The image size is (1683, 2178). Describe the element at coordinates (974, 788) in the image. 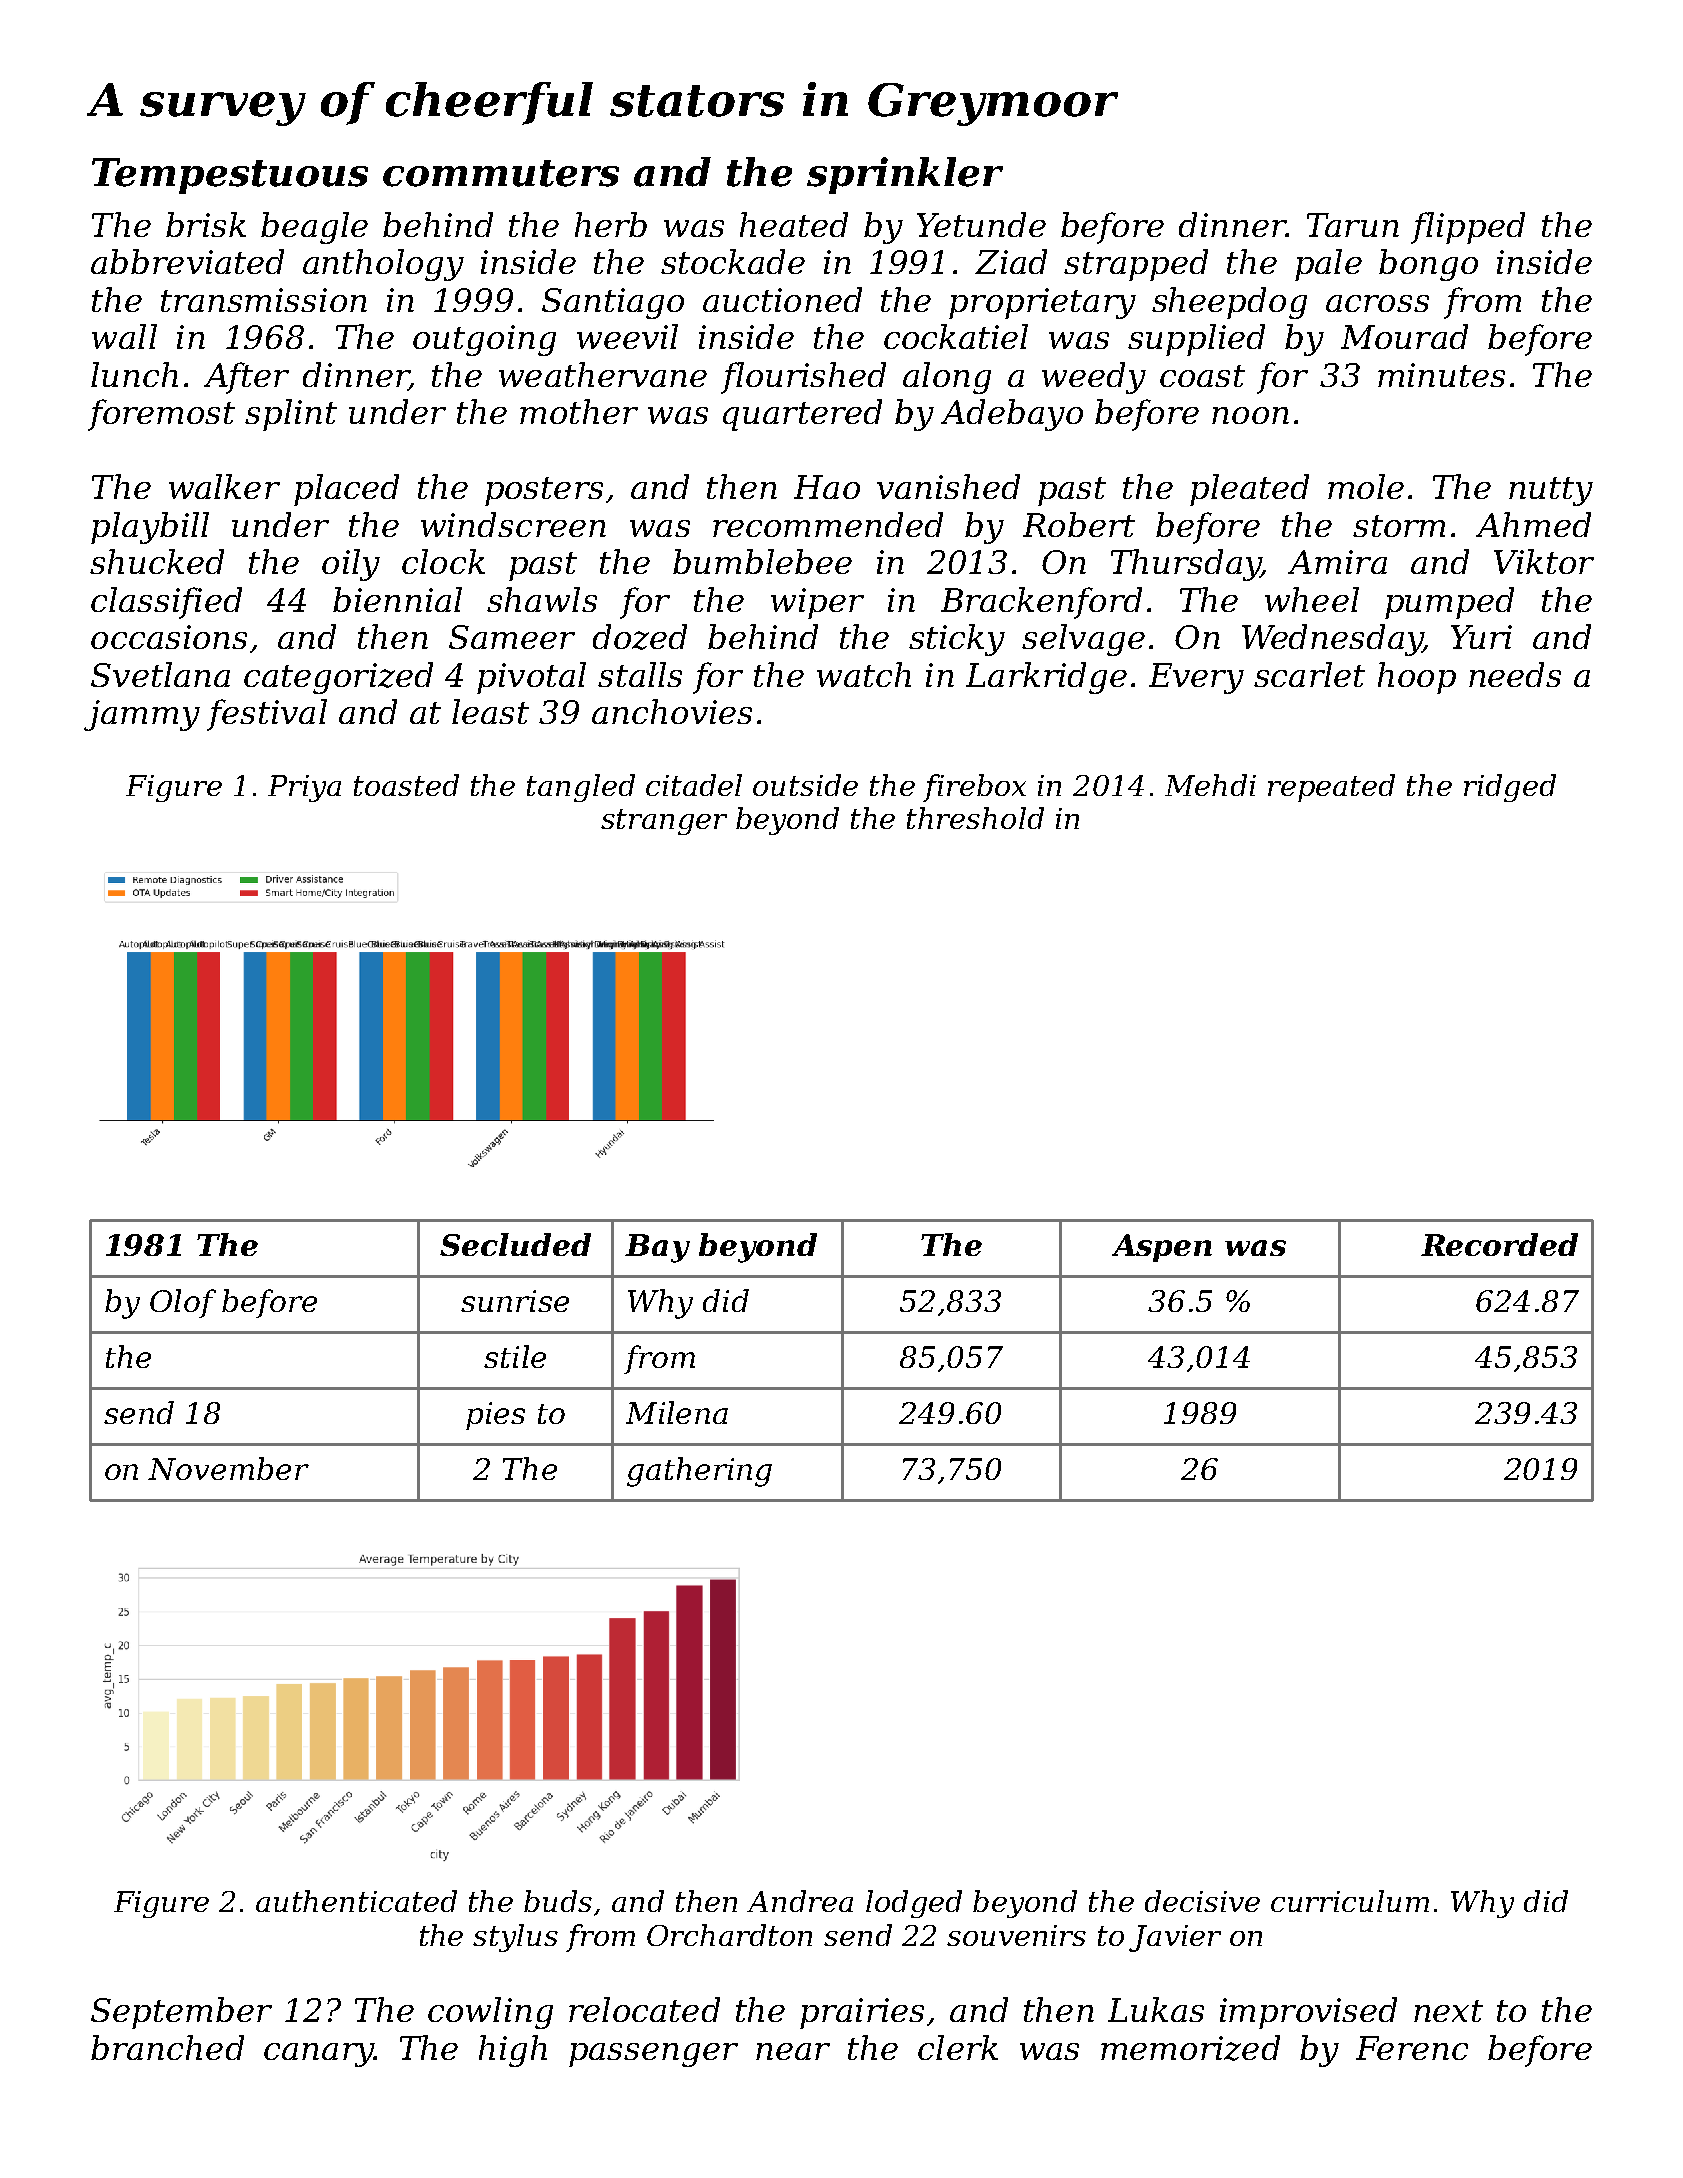

I see `firebox` at that location.
